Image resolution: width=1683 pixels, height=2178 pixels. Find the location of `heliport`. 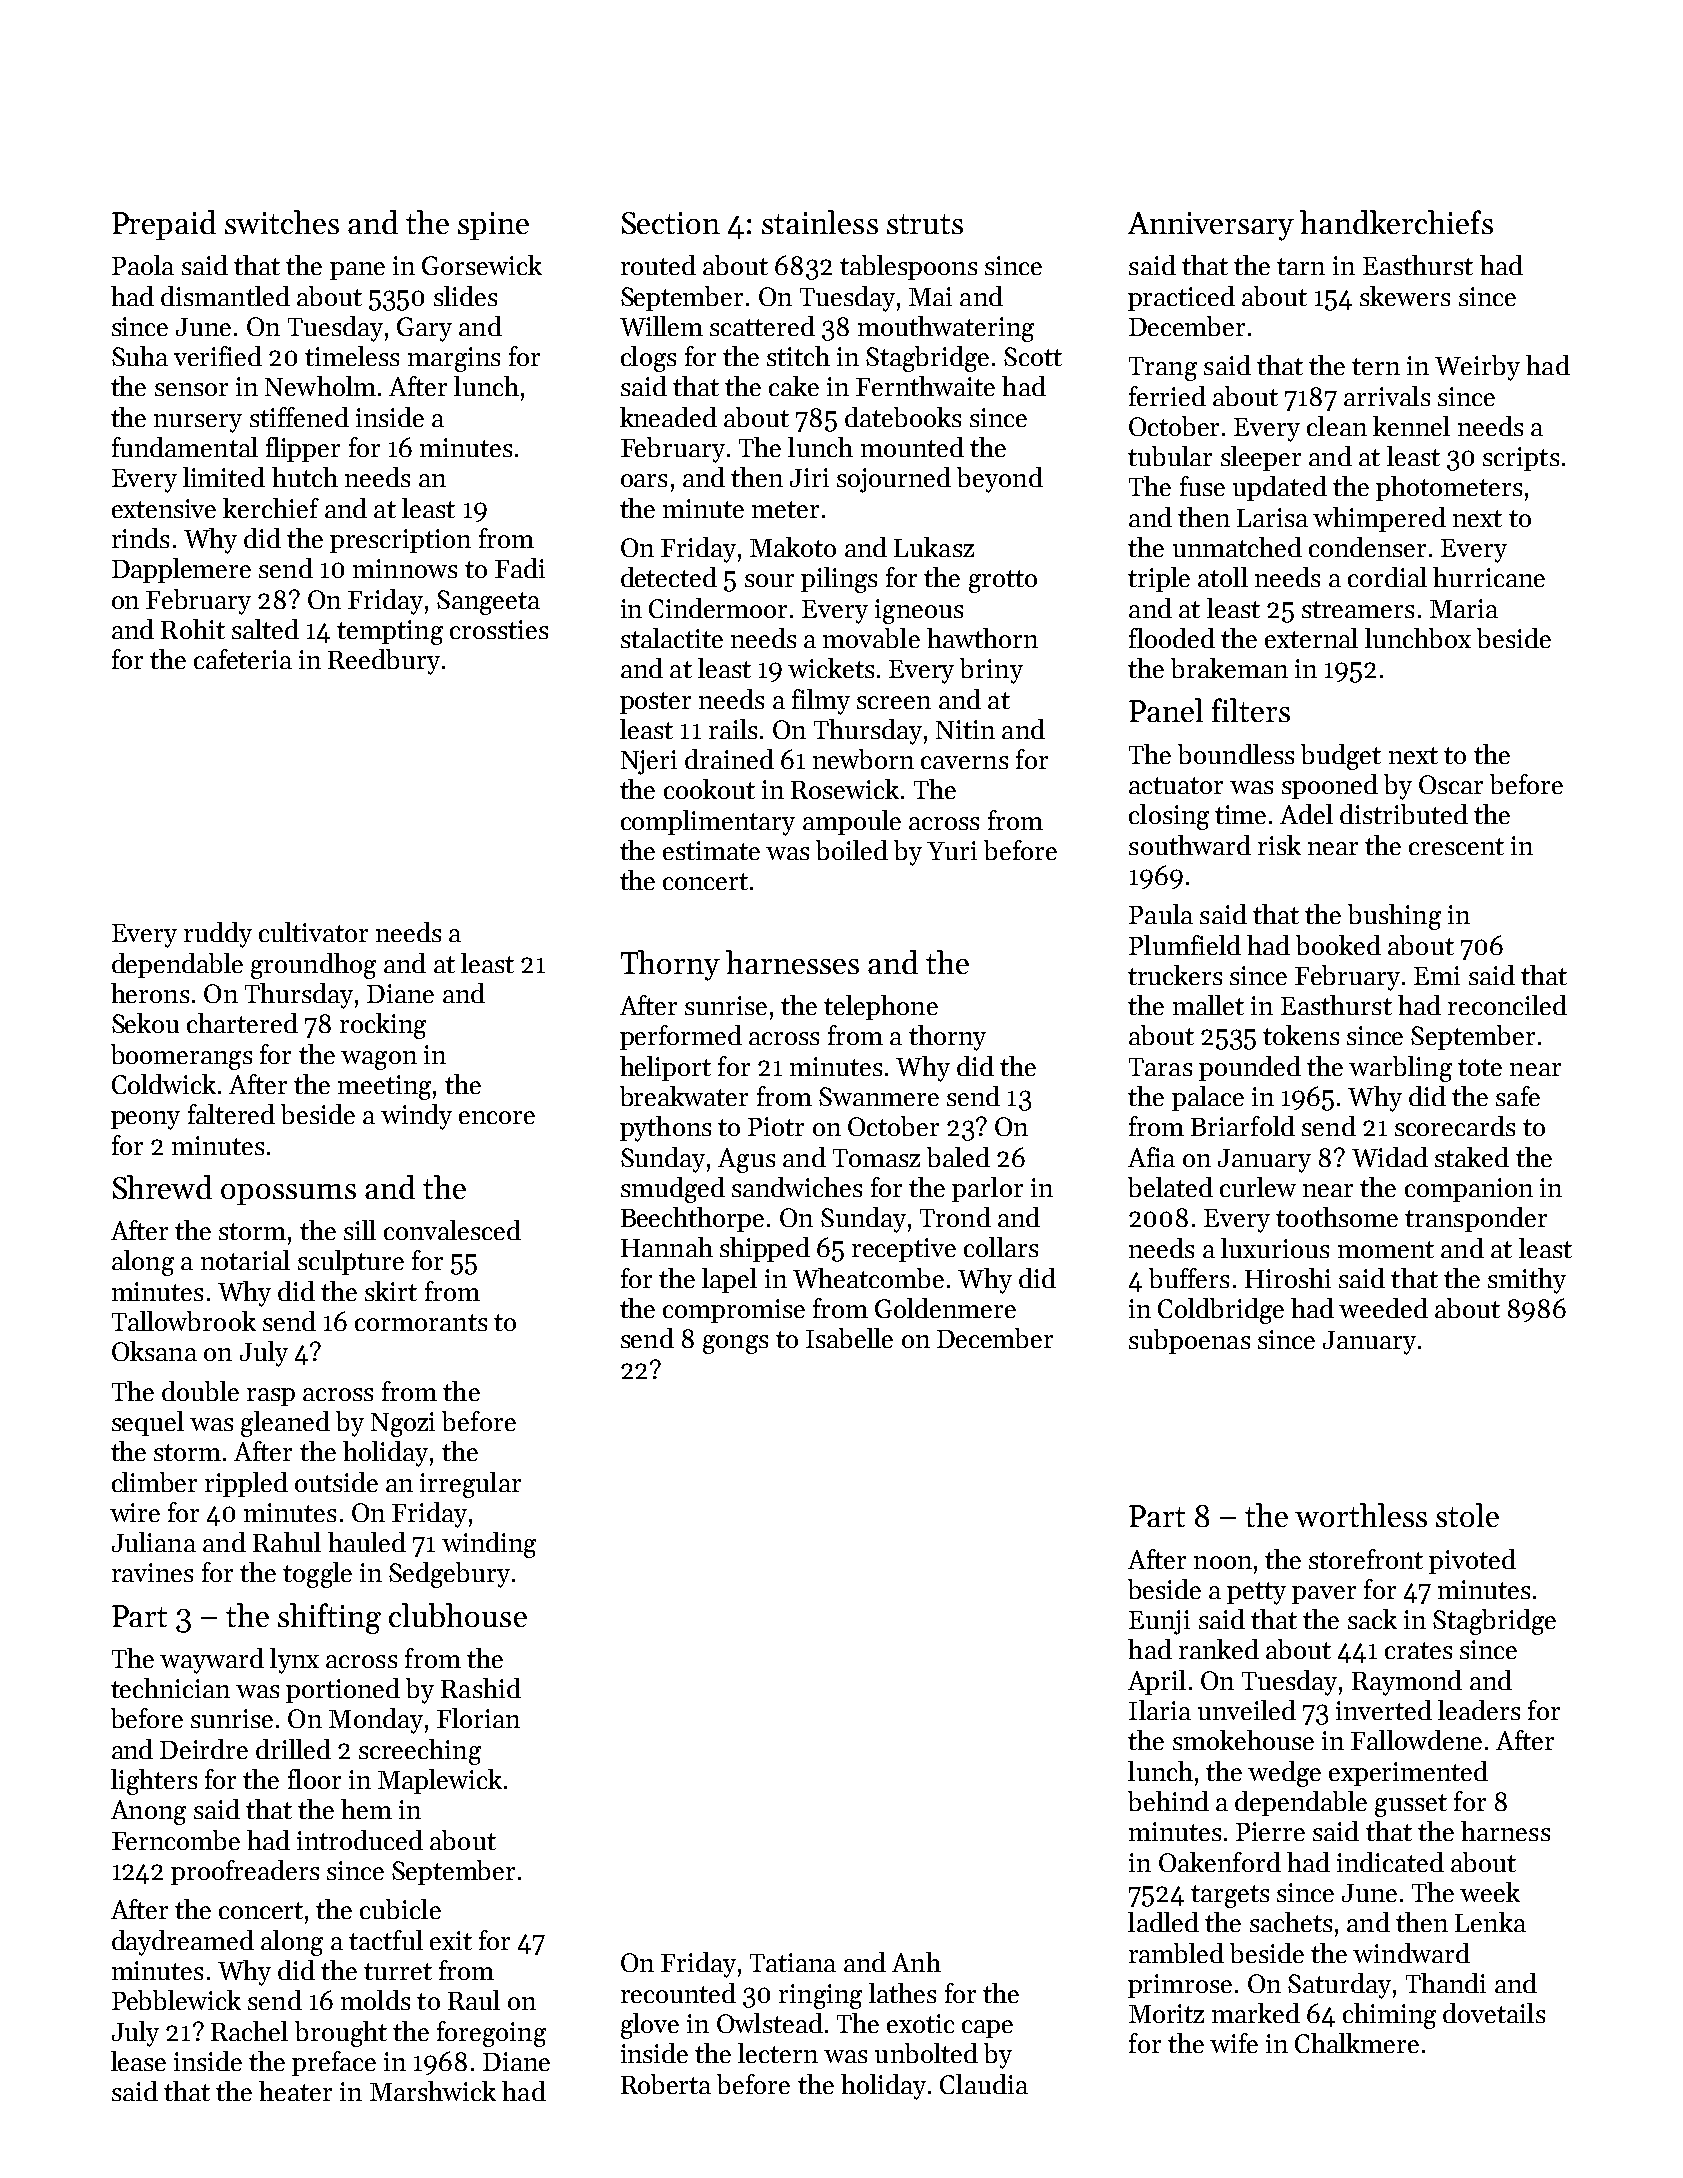

heliport is located at coordinates (665, 1068).
